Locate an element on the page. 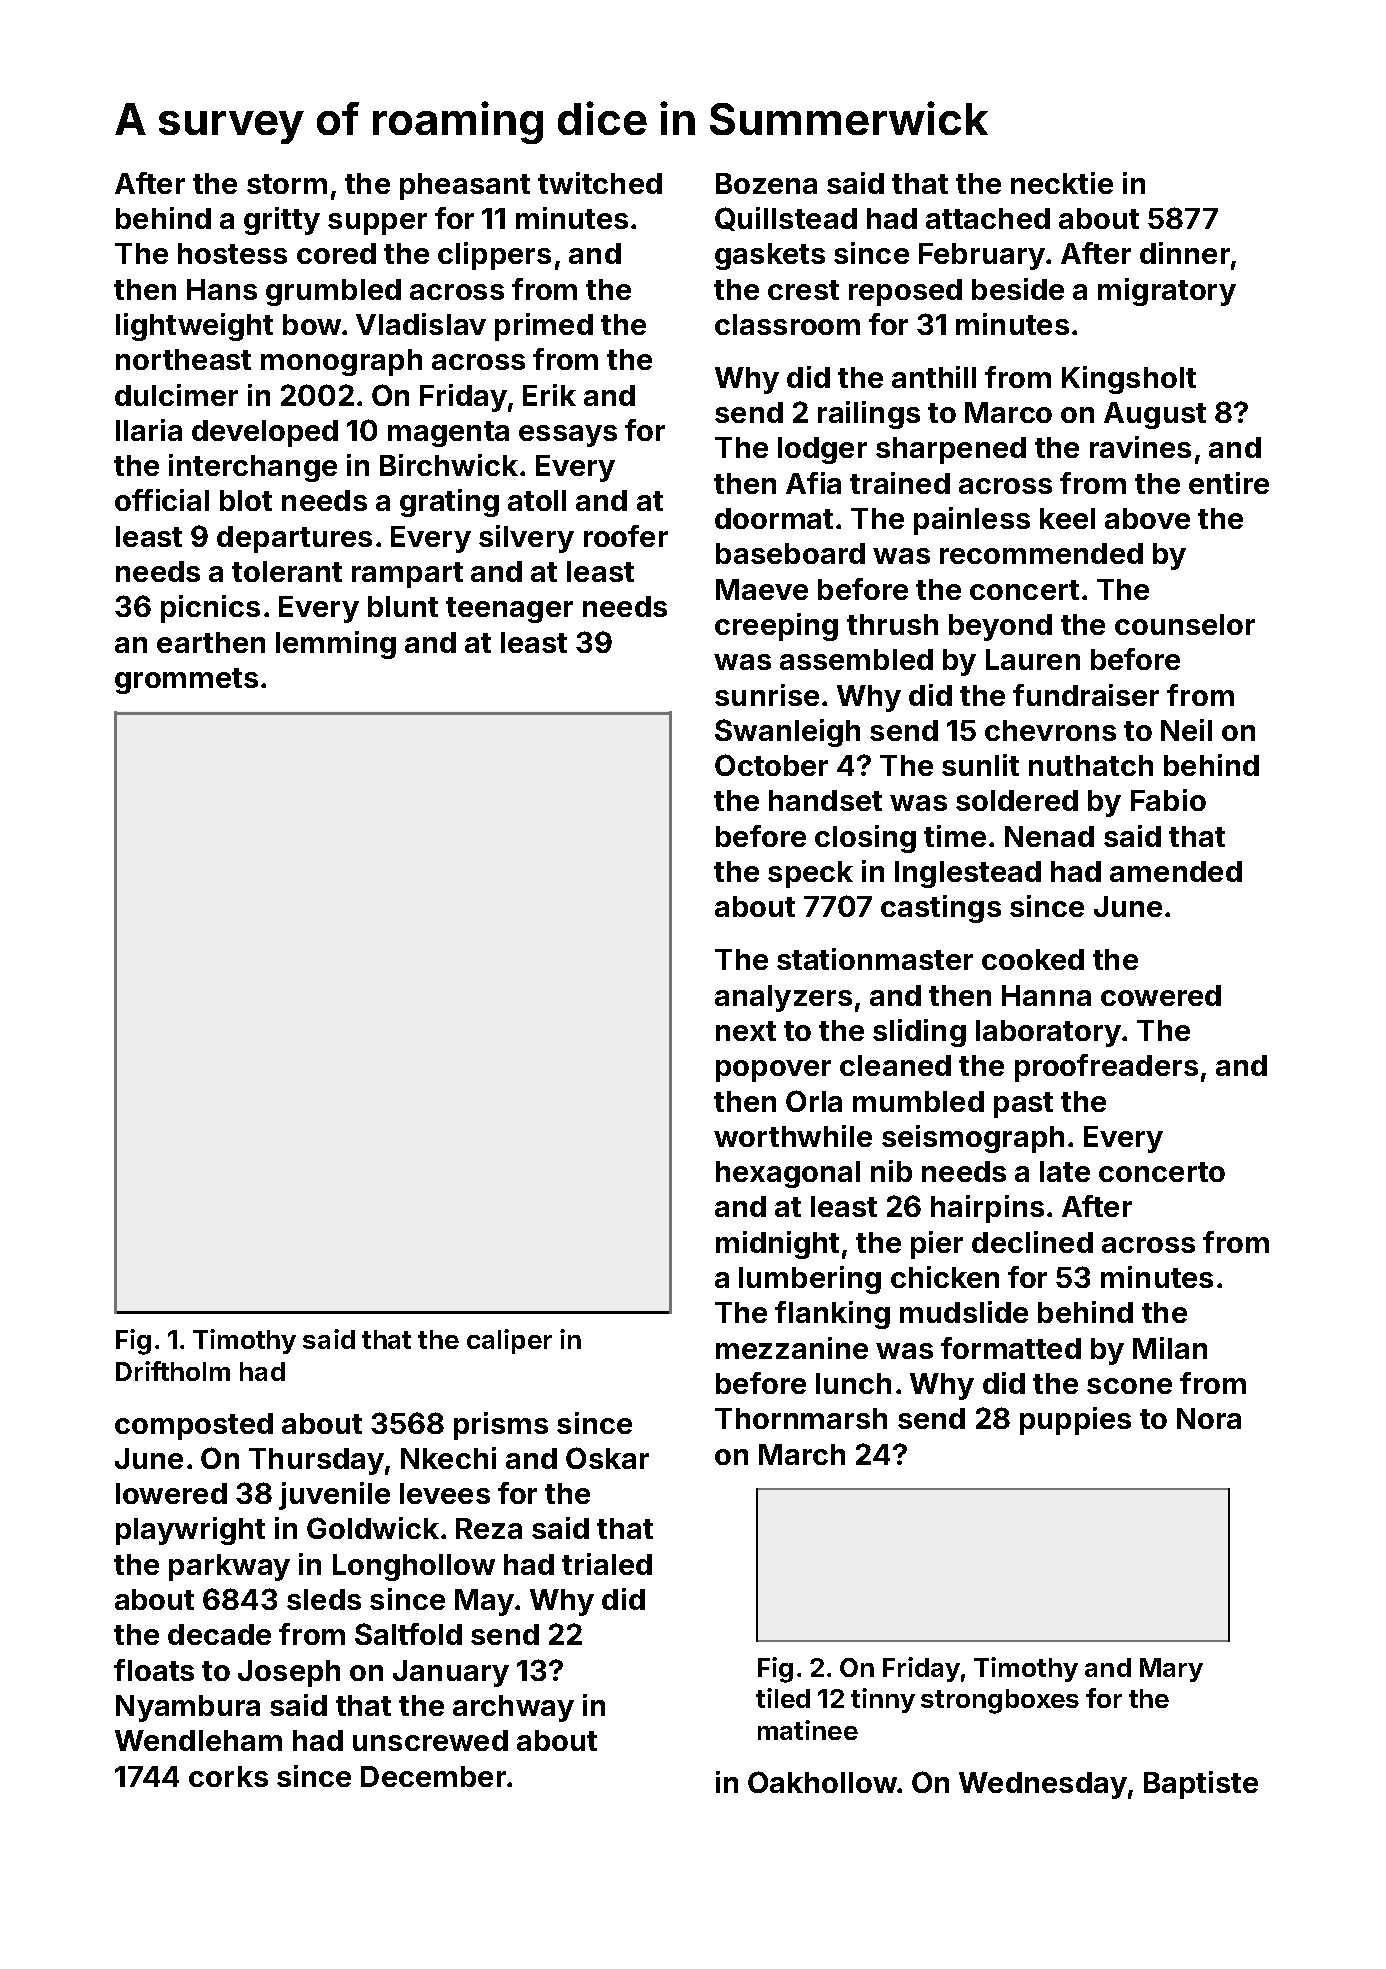 This page has height=1969, width=1386. primed is located at coordinates (544, 327).
